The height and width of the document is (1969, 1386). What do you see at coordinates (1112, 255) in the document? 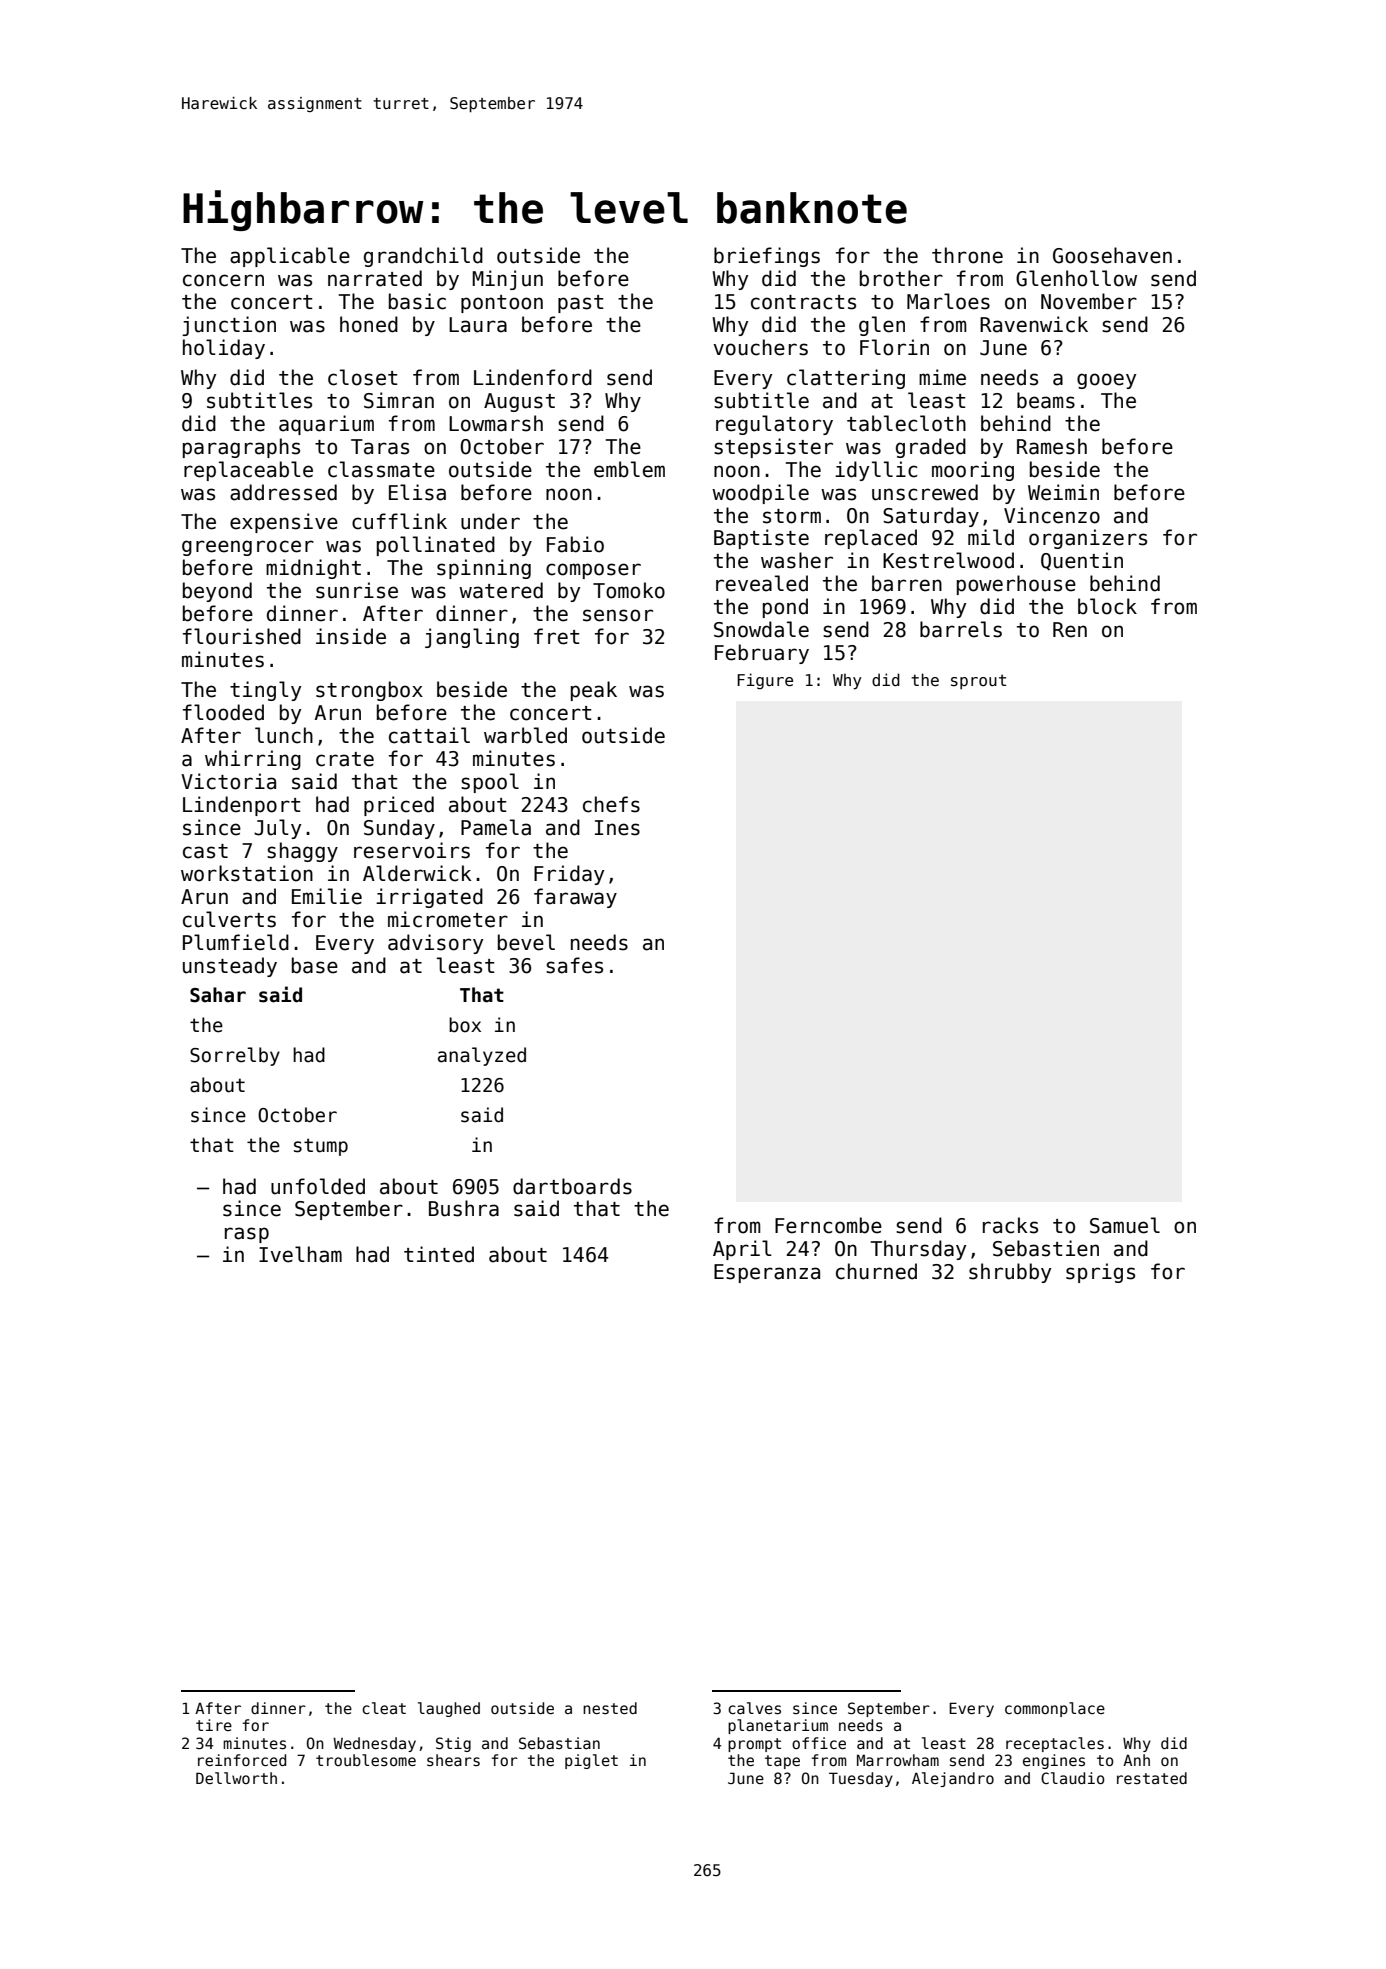
I see `Goosehaven` at bounding box center [1112, 255].
